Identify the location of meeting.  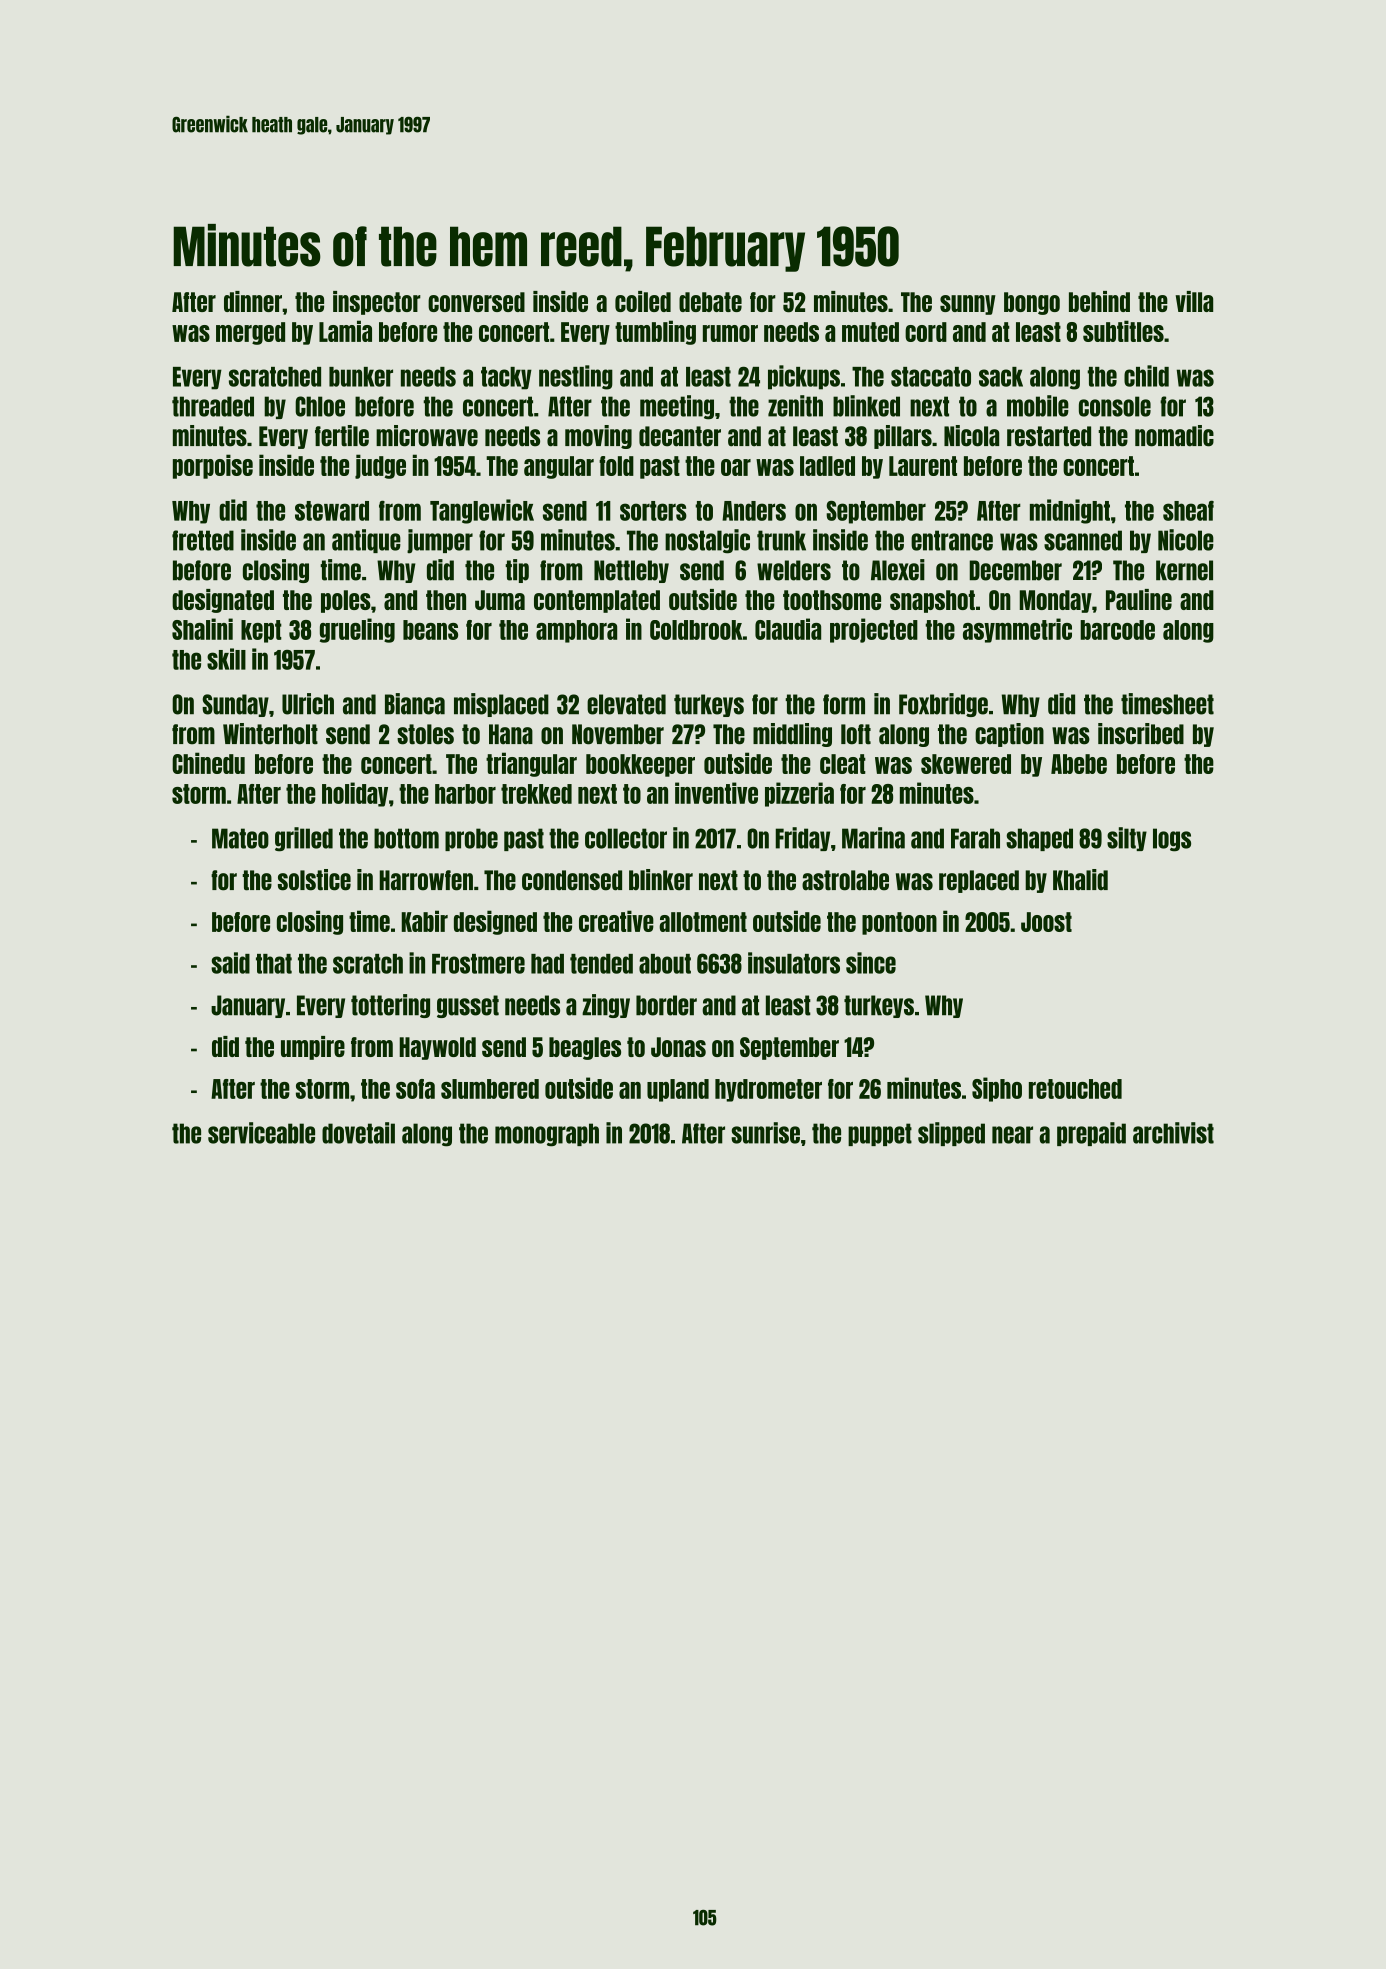
(677, 407).
